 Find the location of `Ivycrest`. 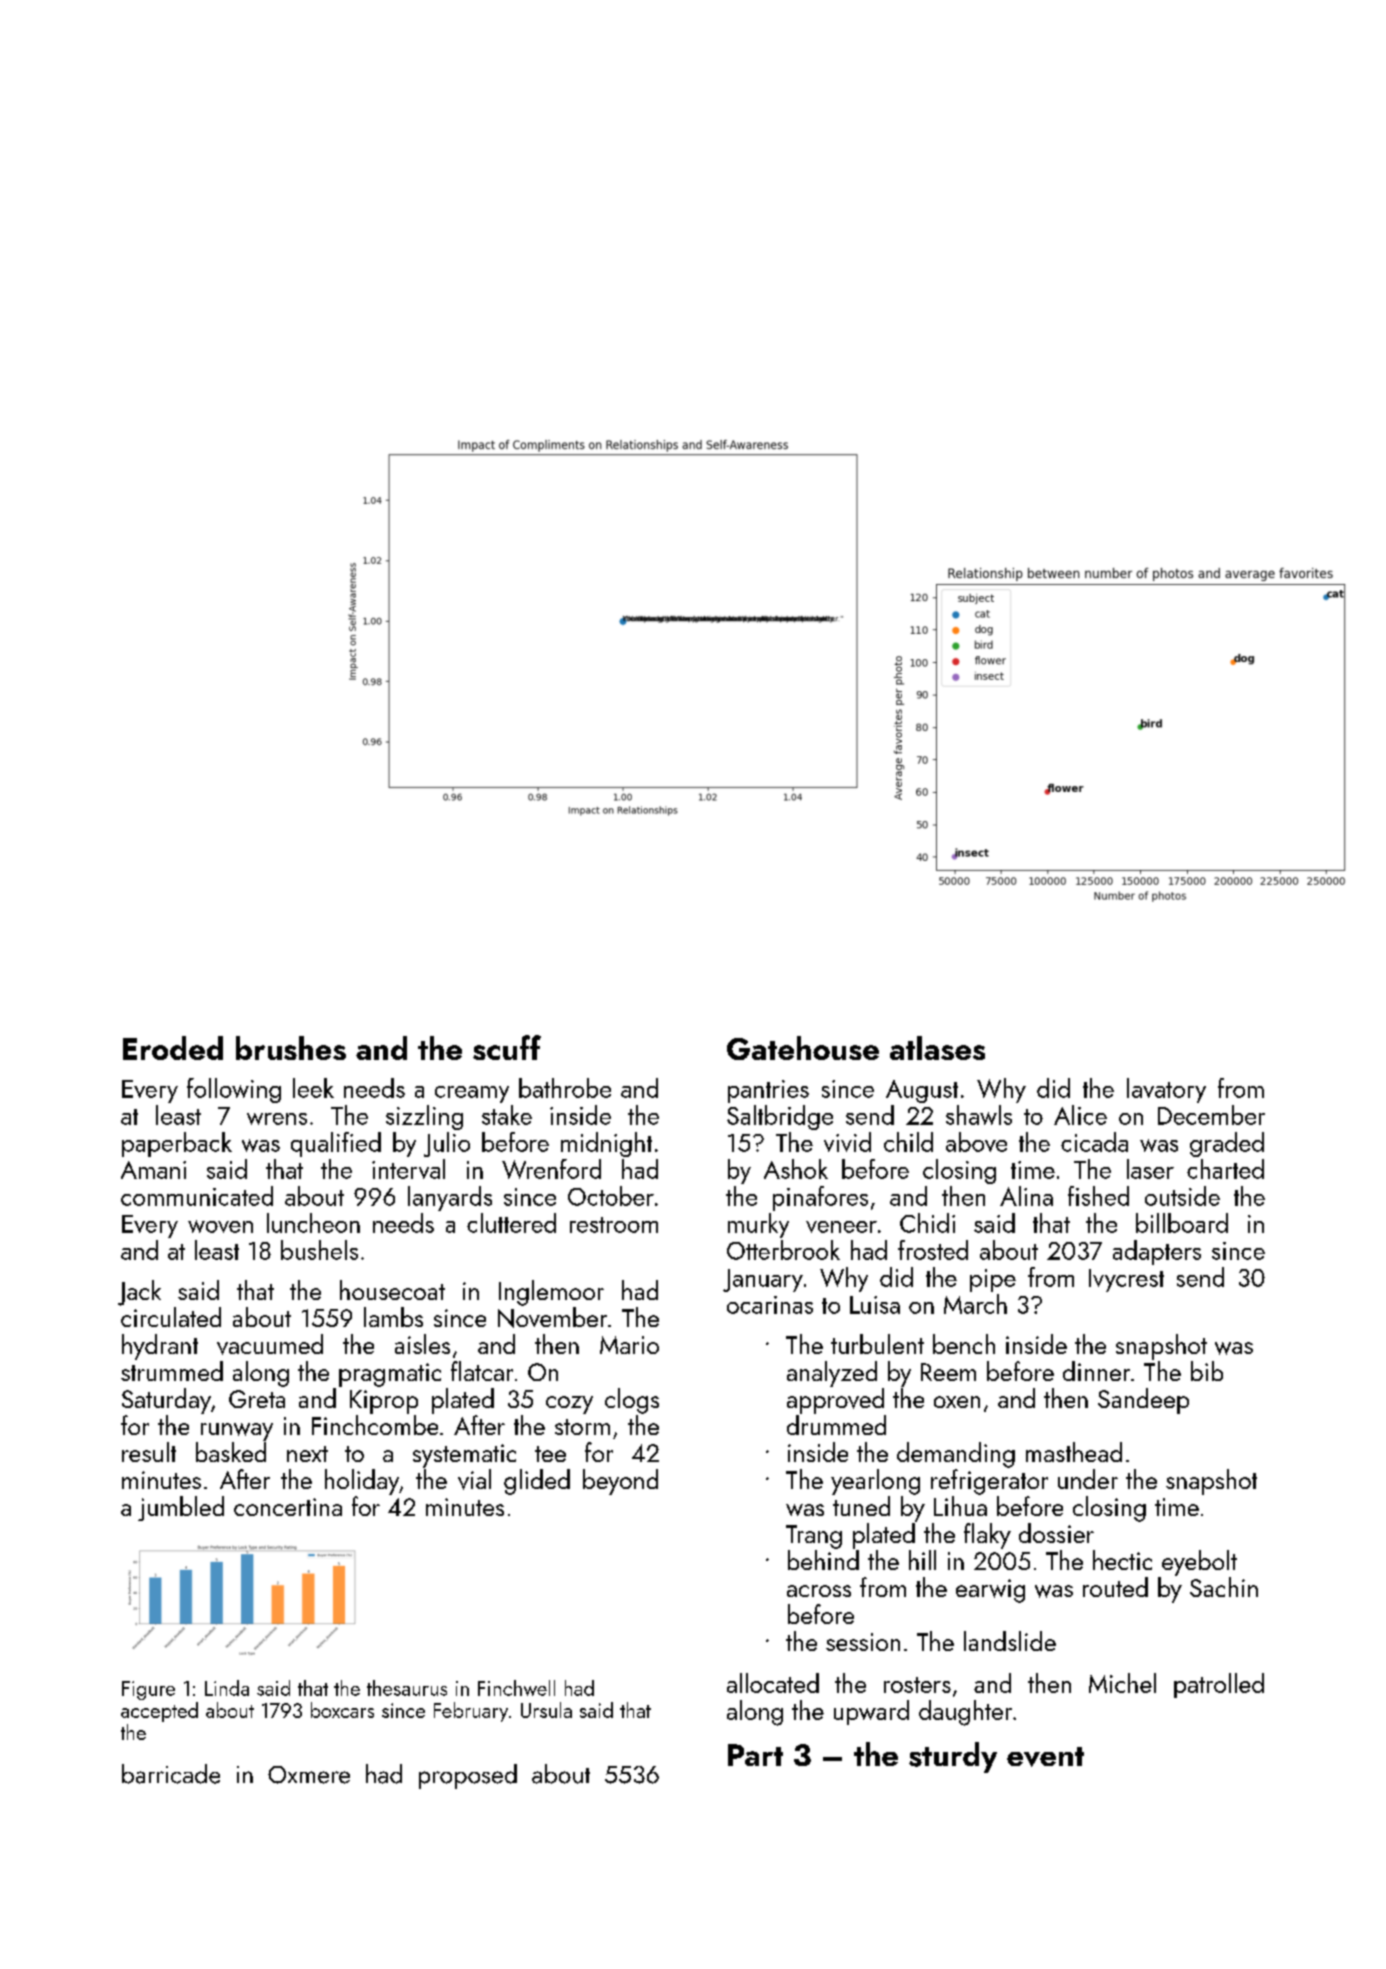

Ivycrest is located at coordinates (1126, 1280).
